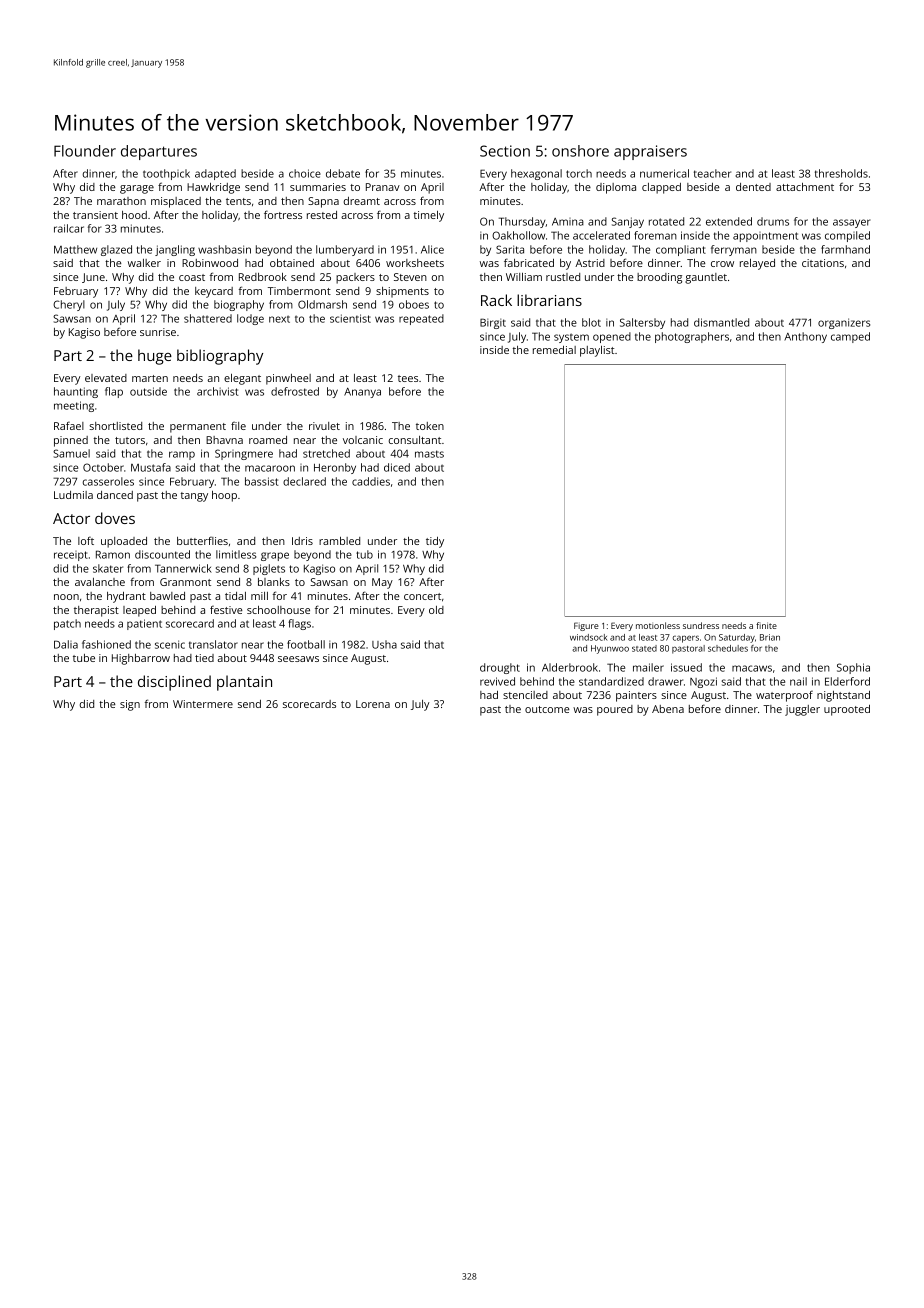 This screenshot has height=1308, width=924. I want to click on Tannerwick, so click(183, 568).
